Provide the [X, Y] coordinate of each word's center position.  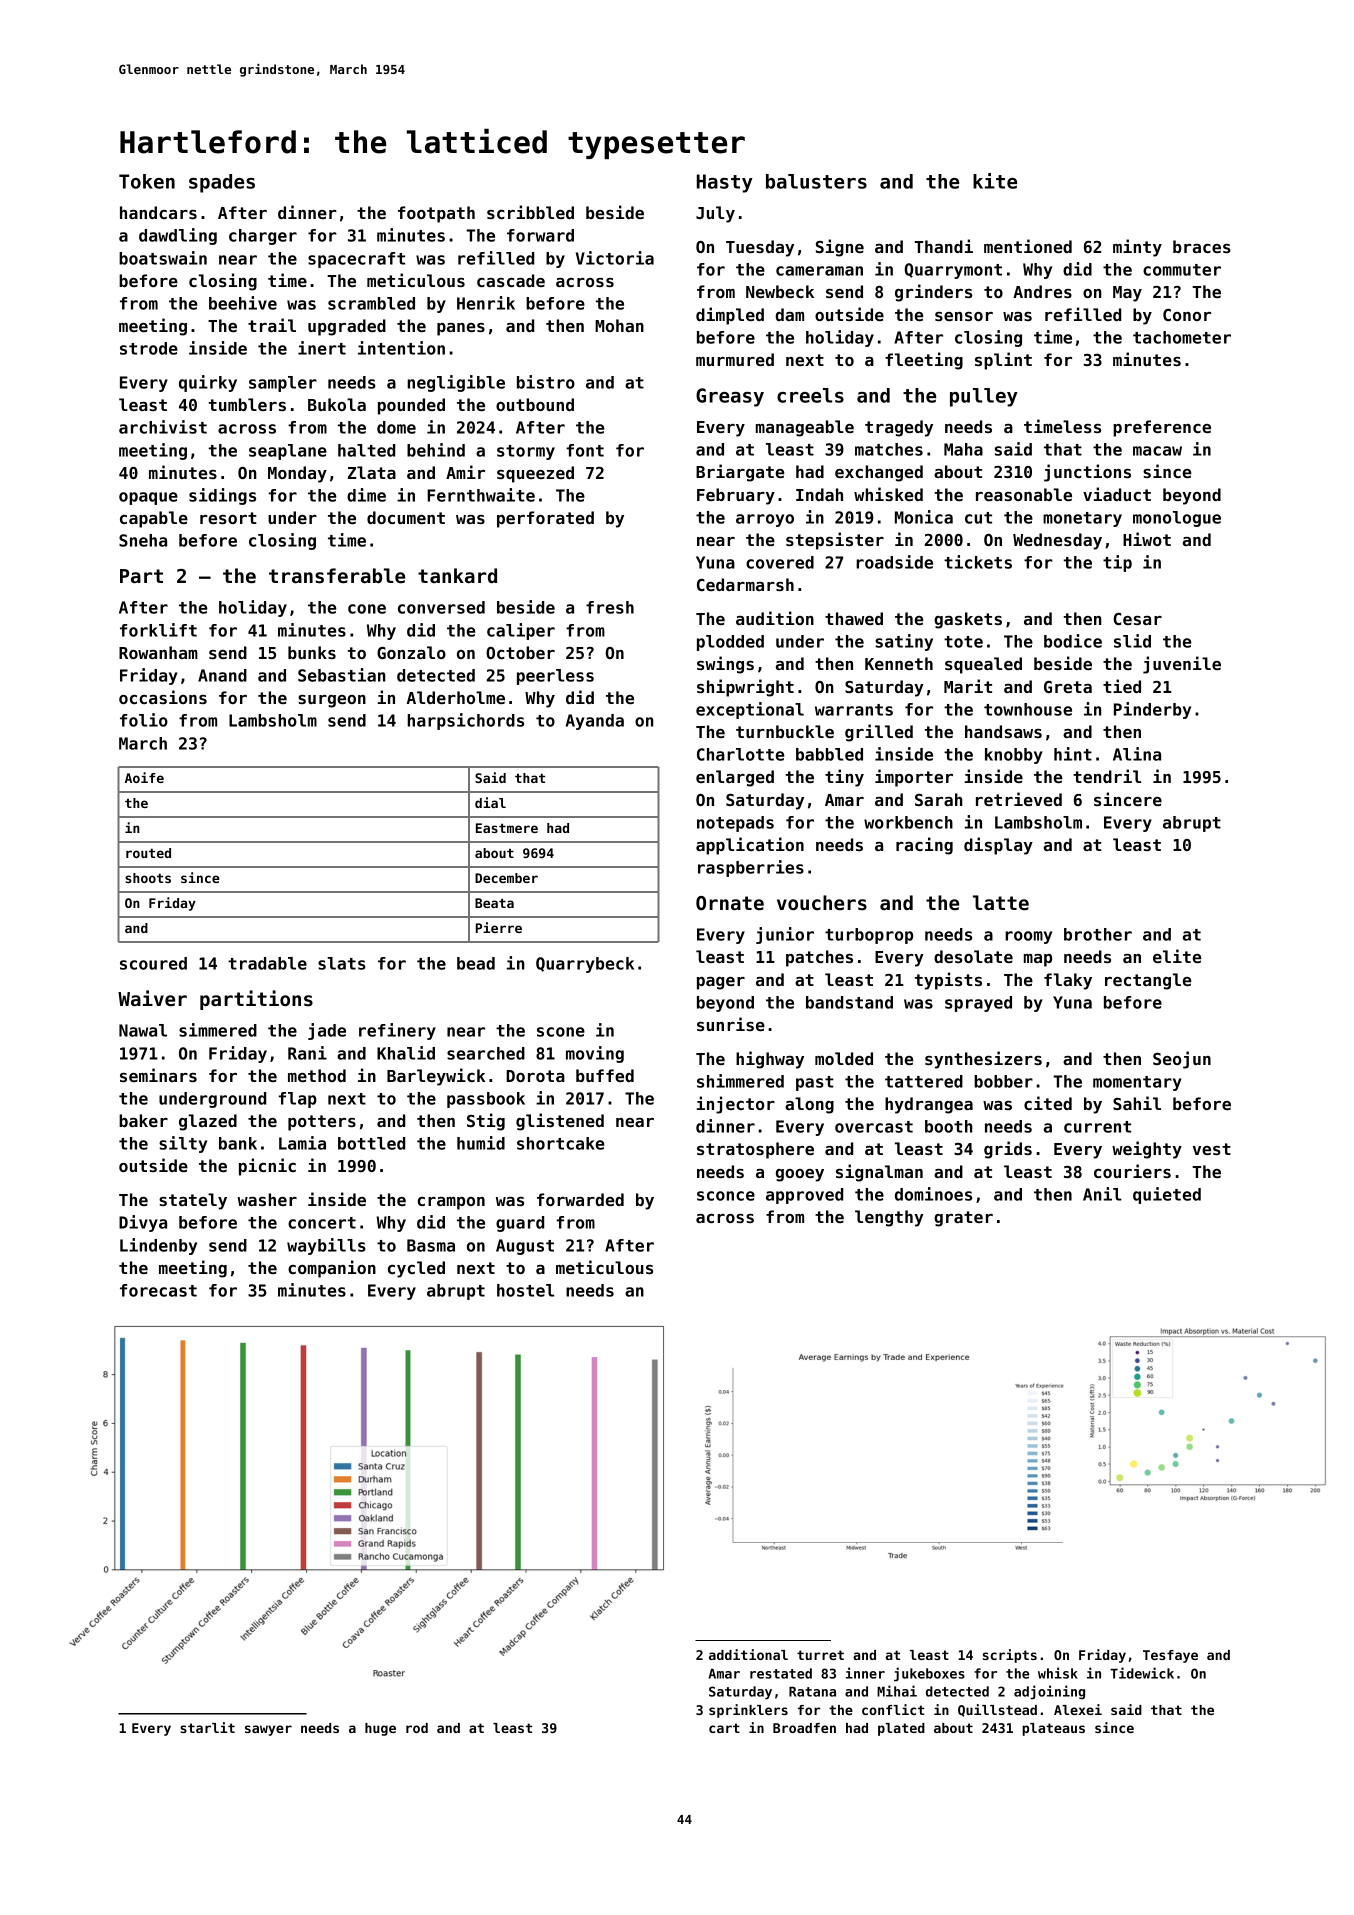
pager [721, 983]
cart [724, 1728]
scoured [153, 963]
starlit [207, 1727]
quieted [1167, 1195]
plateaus [1053, 1729]
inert [322, 348]
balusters [816, 181]
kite [995, 181]
